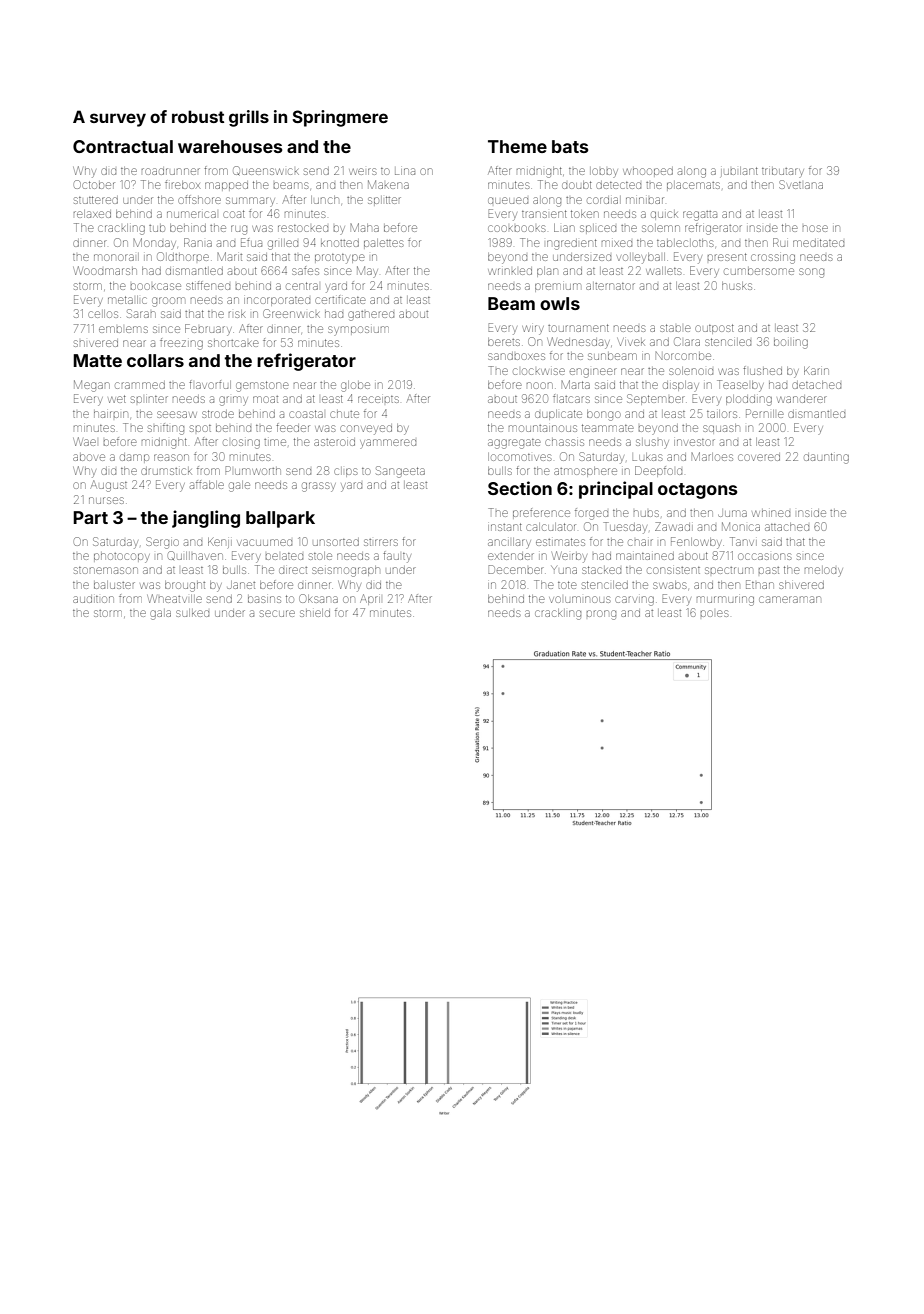 The height and width of the screenshot is (1314, 924). Describe the element at coordinates (123, 146) in the screenshot. I see `Contractual` at that location.
